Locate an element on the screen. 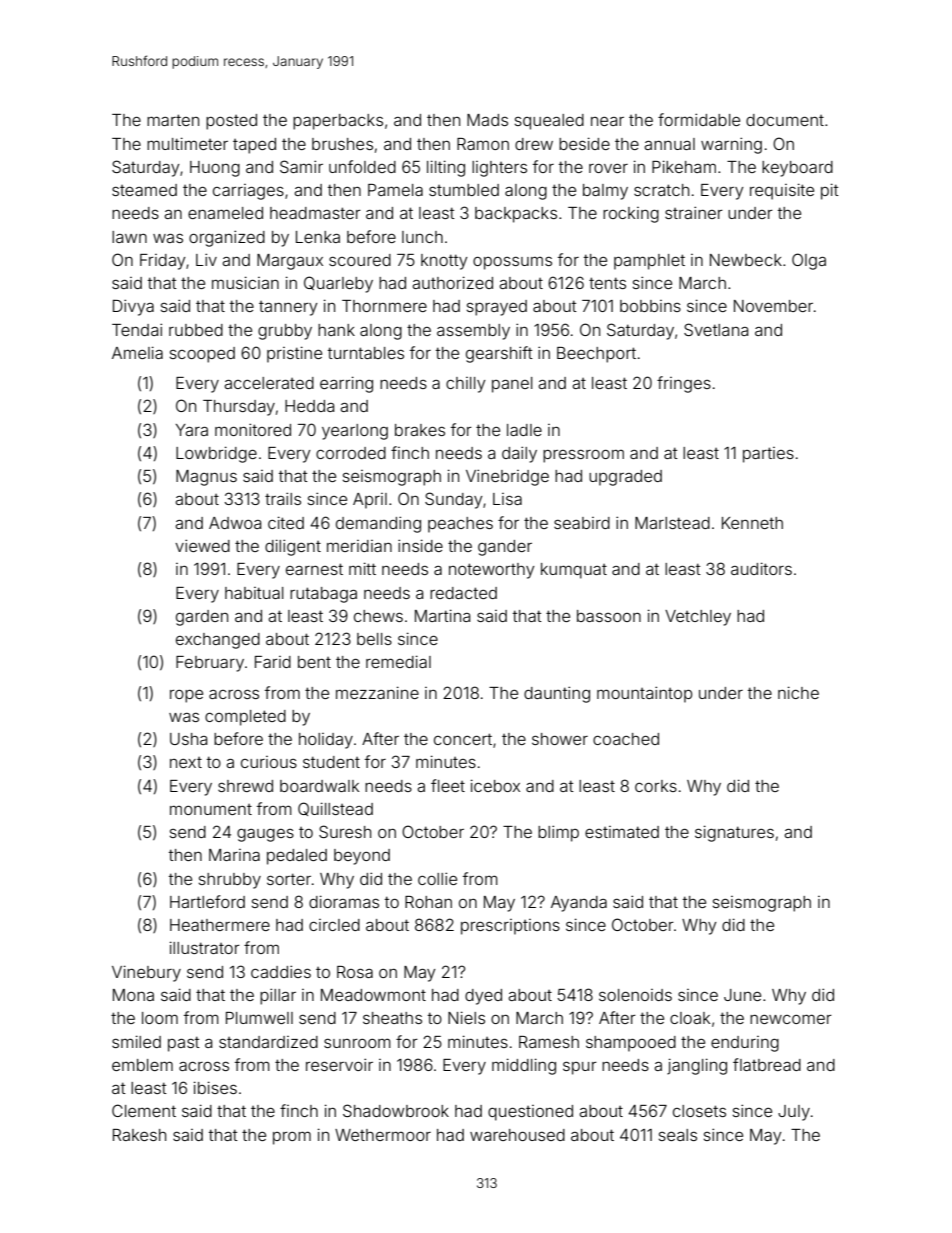 The height and width of the screenshot is (1233, 952). Magnus is located at coordinates (206, 478).
